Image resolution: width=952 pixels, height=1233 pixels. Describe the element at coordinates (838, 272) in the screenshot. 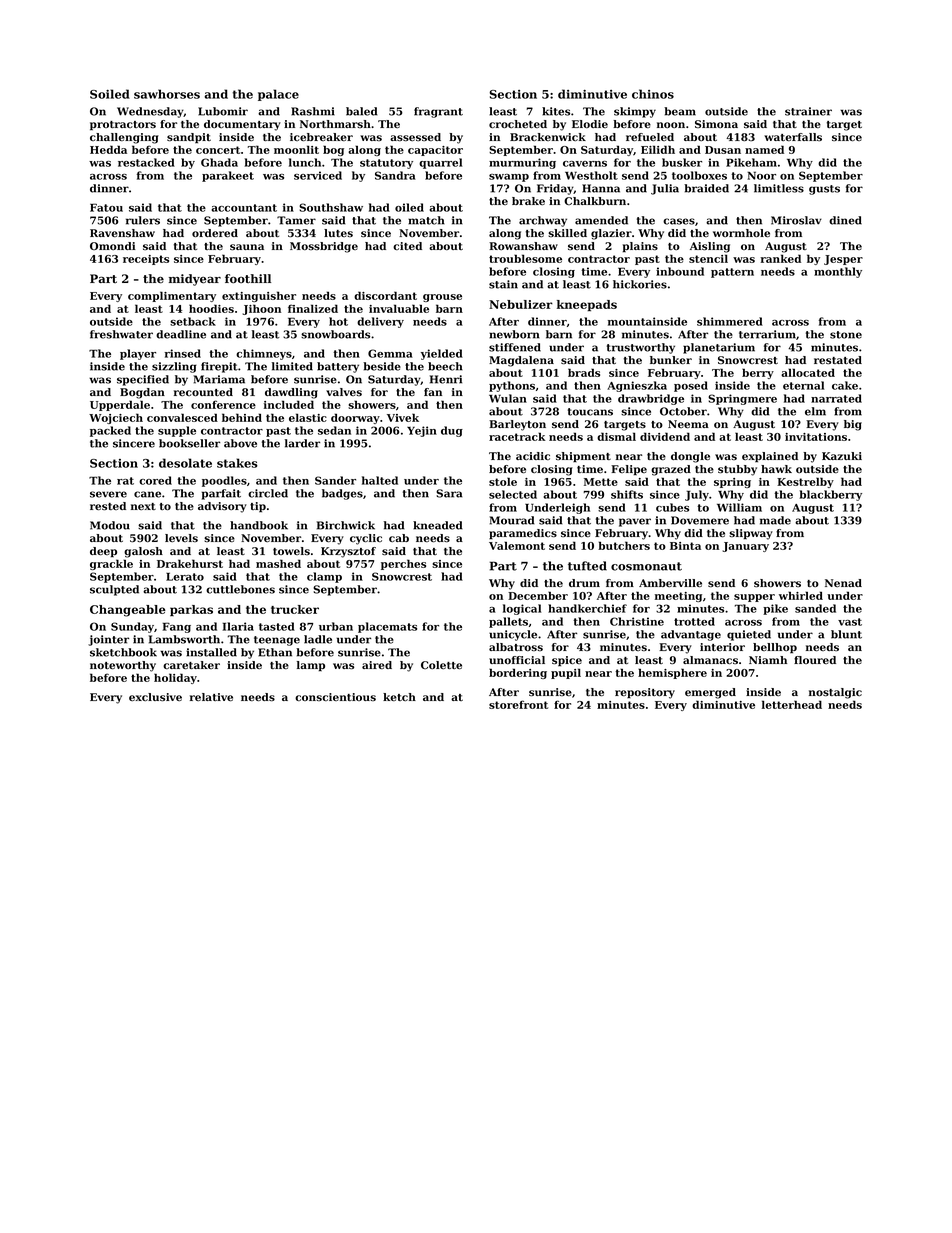

I see `monthly` at that location.
